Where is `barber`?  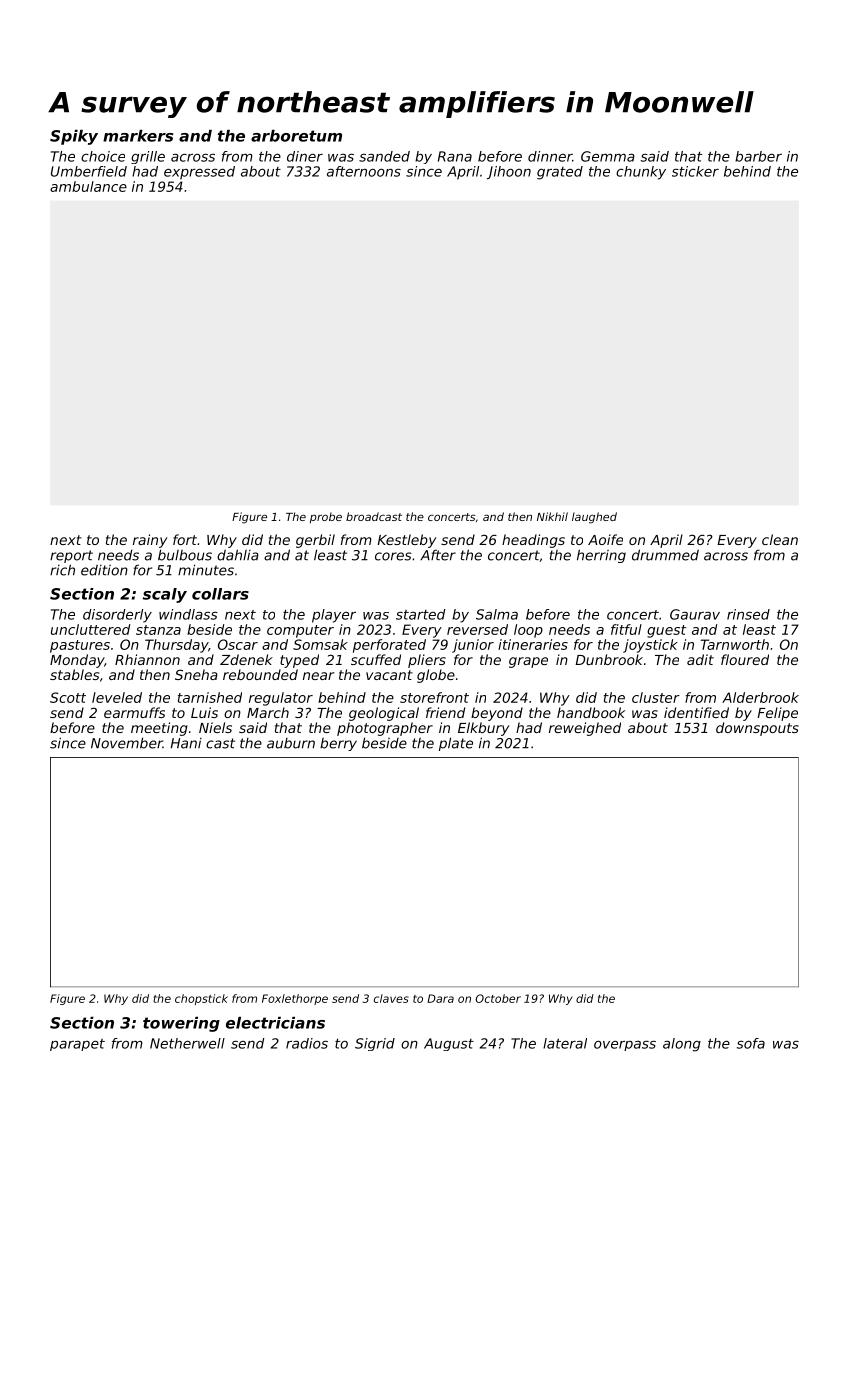
barber is located at coordinates (758, 156).
